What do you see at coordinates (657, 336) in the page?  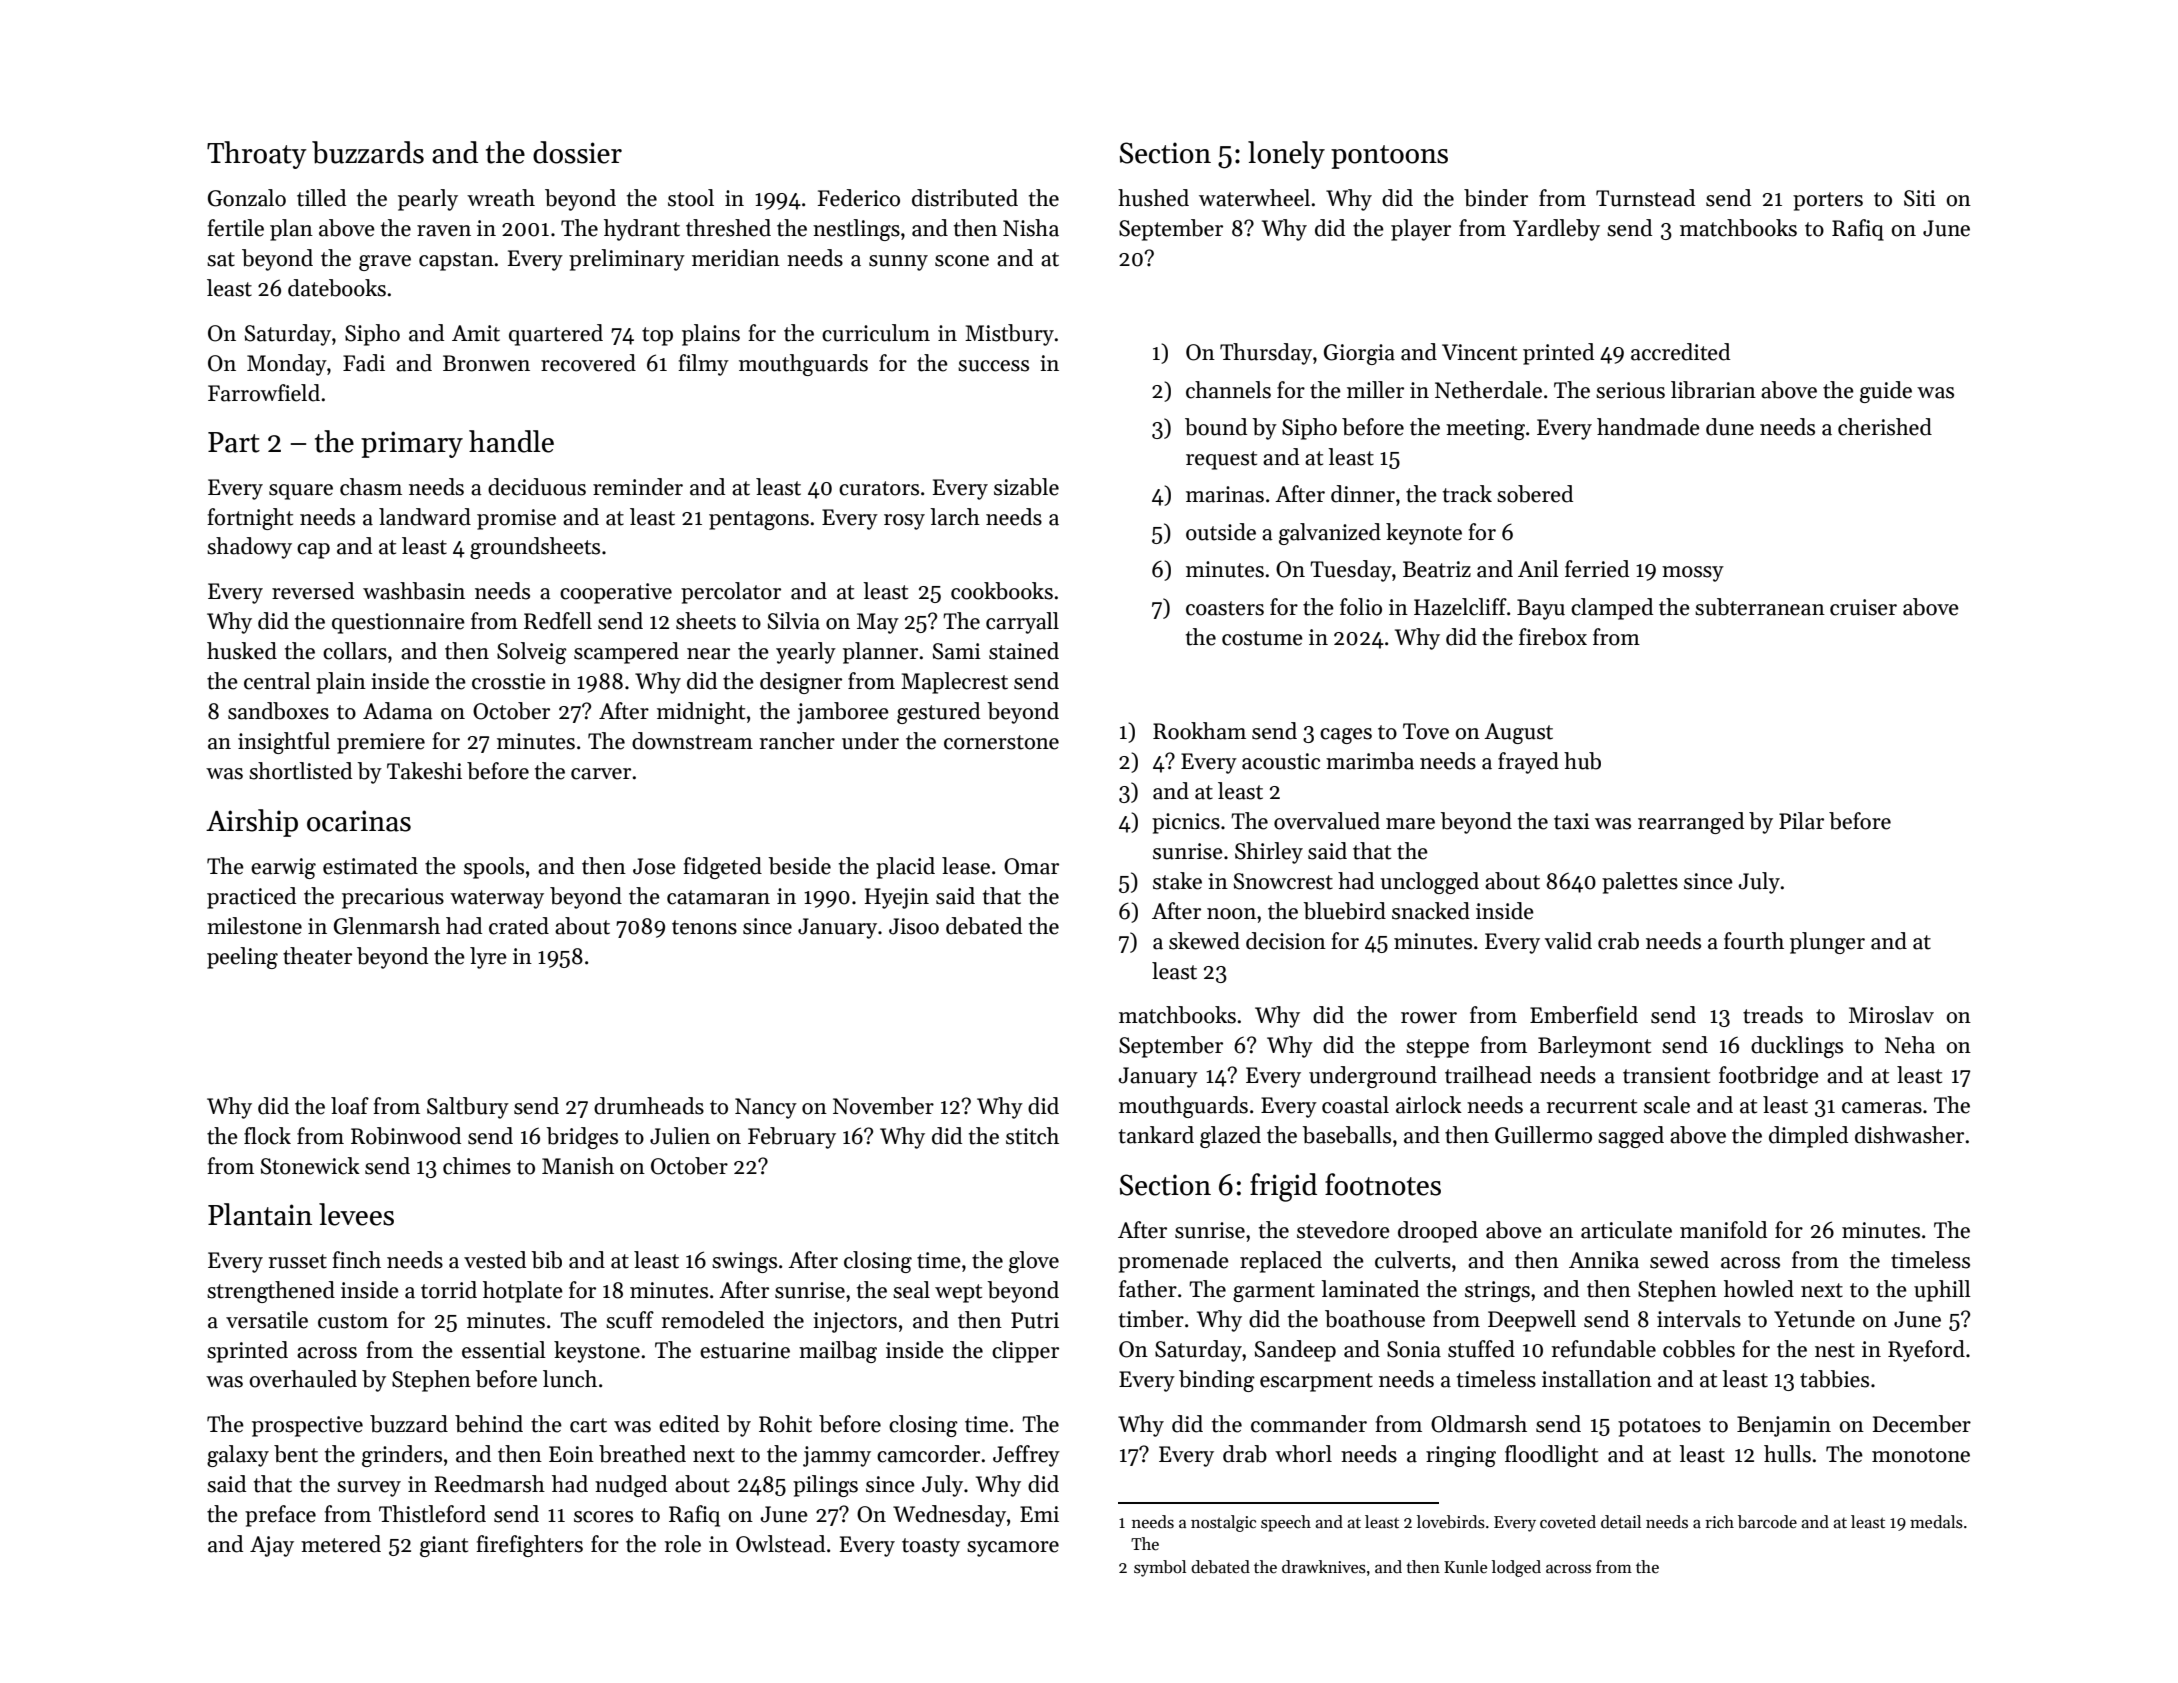 I see `top` at bounding box center [657, 336].
